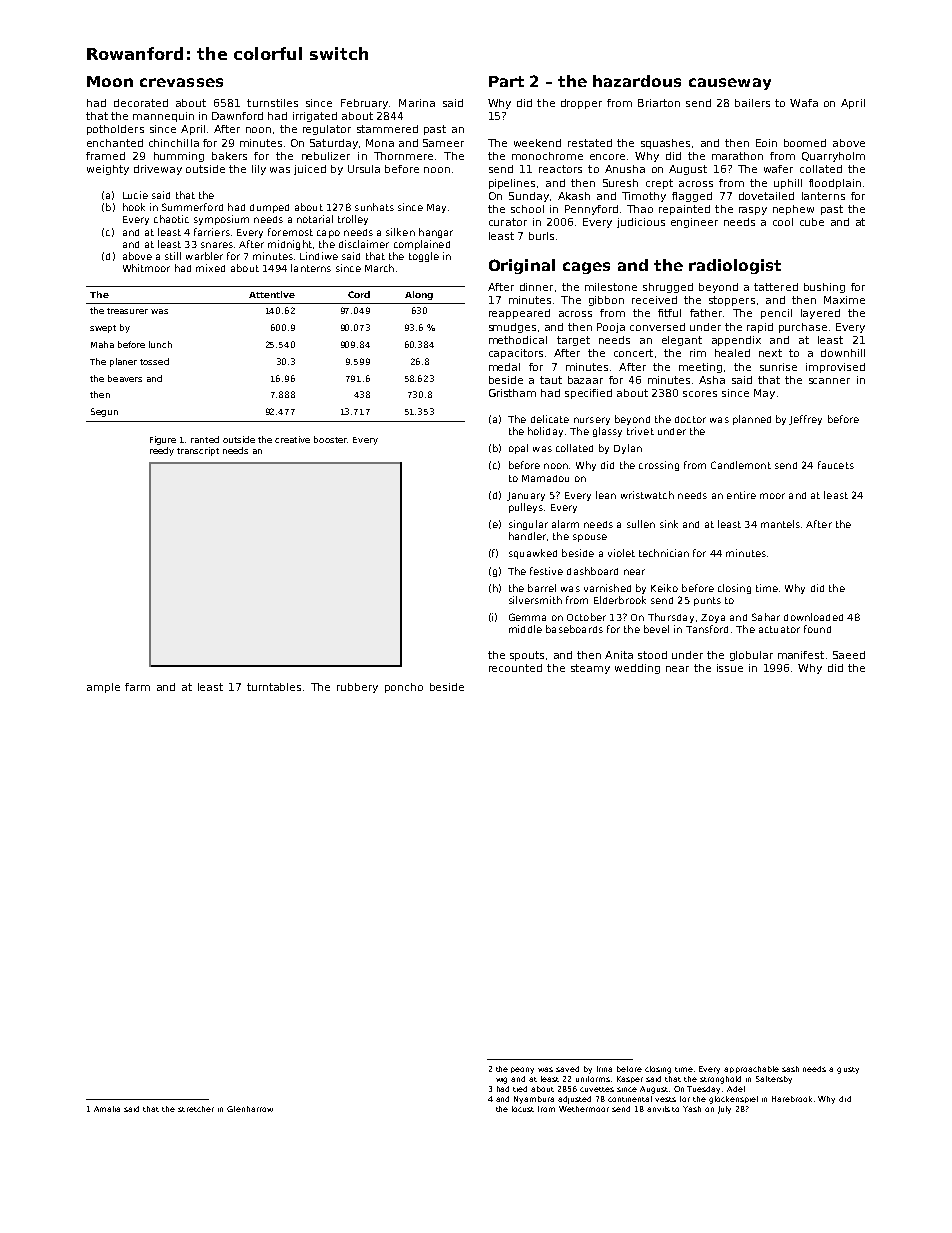 This image has width=952, height=1233. Describe the element at coordinates (290, 245) in the image. I see `midnight` at that location.
